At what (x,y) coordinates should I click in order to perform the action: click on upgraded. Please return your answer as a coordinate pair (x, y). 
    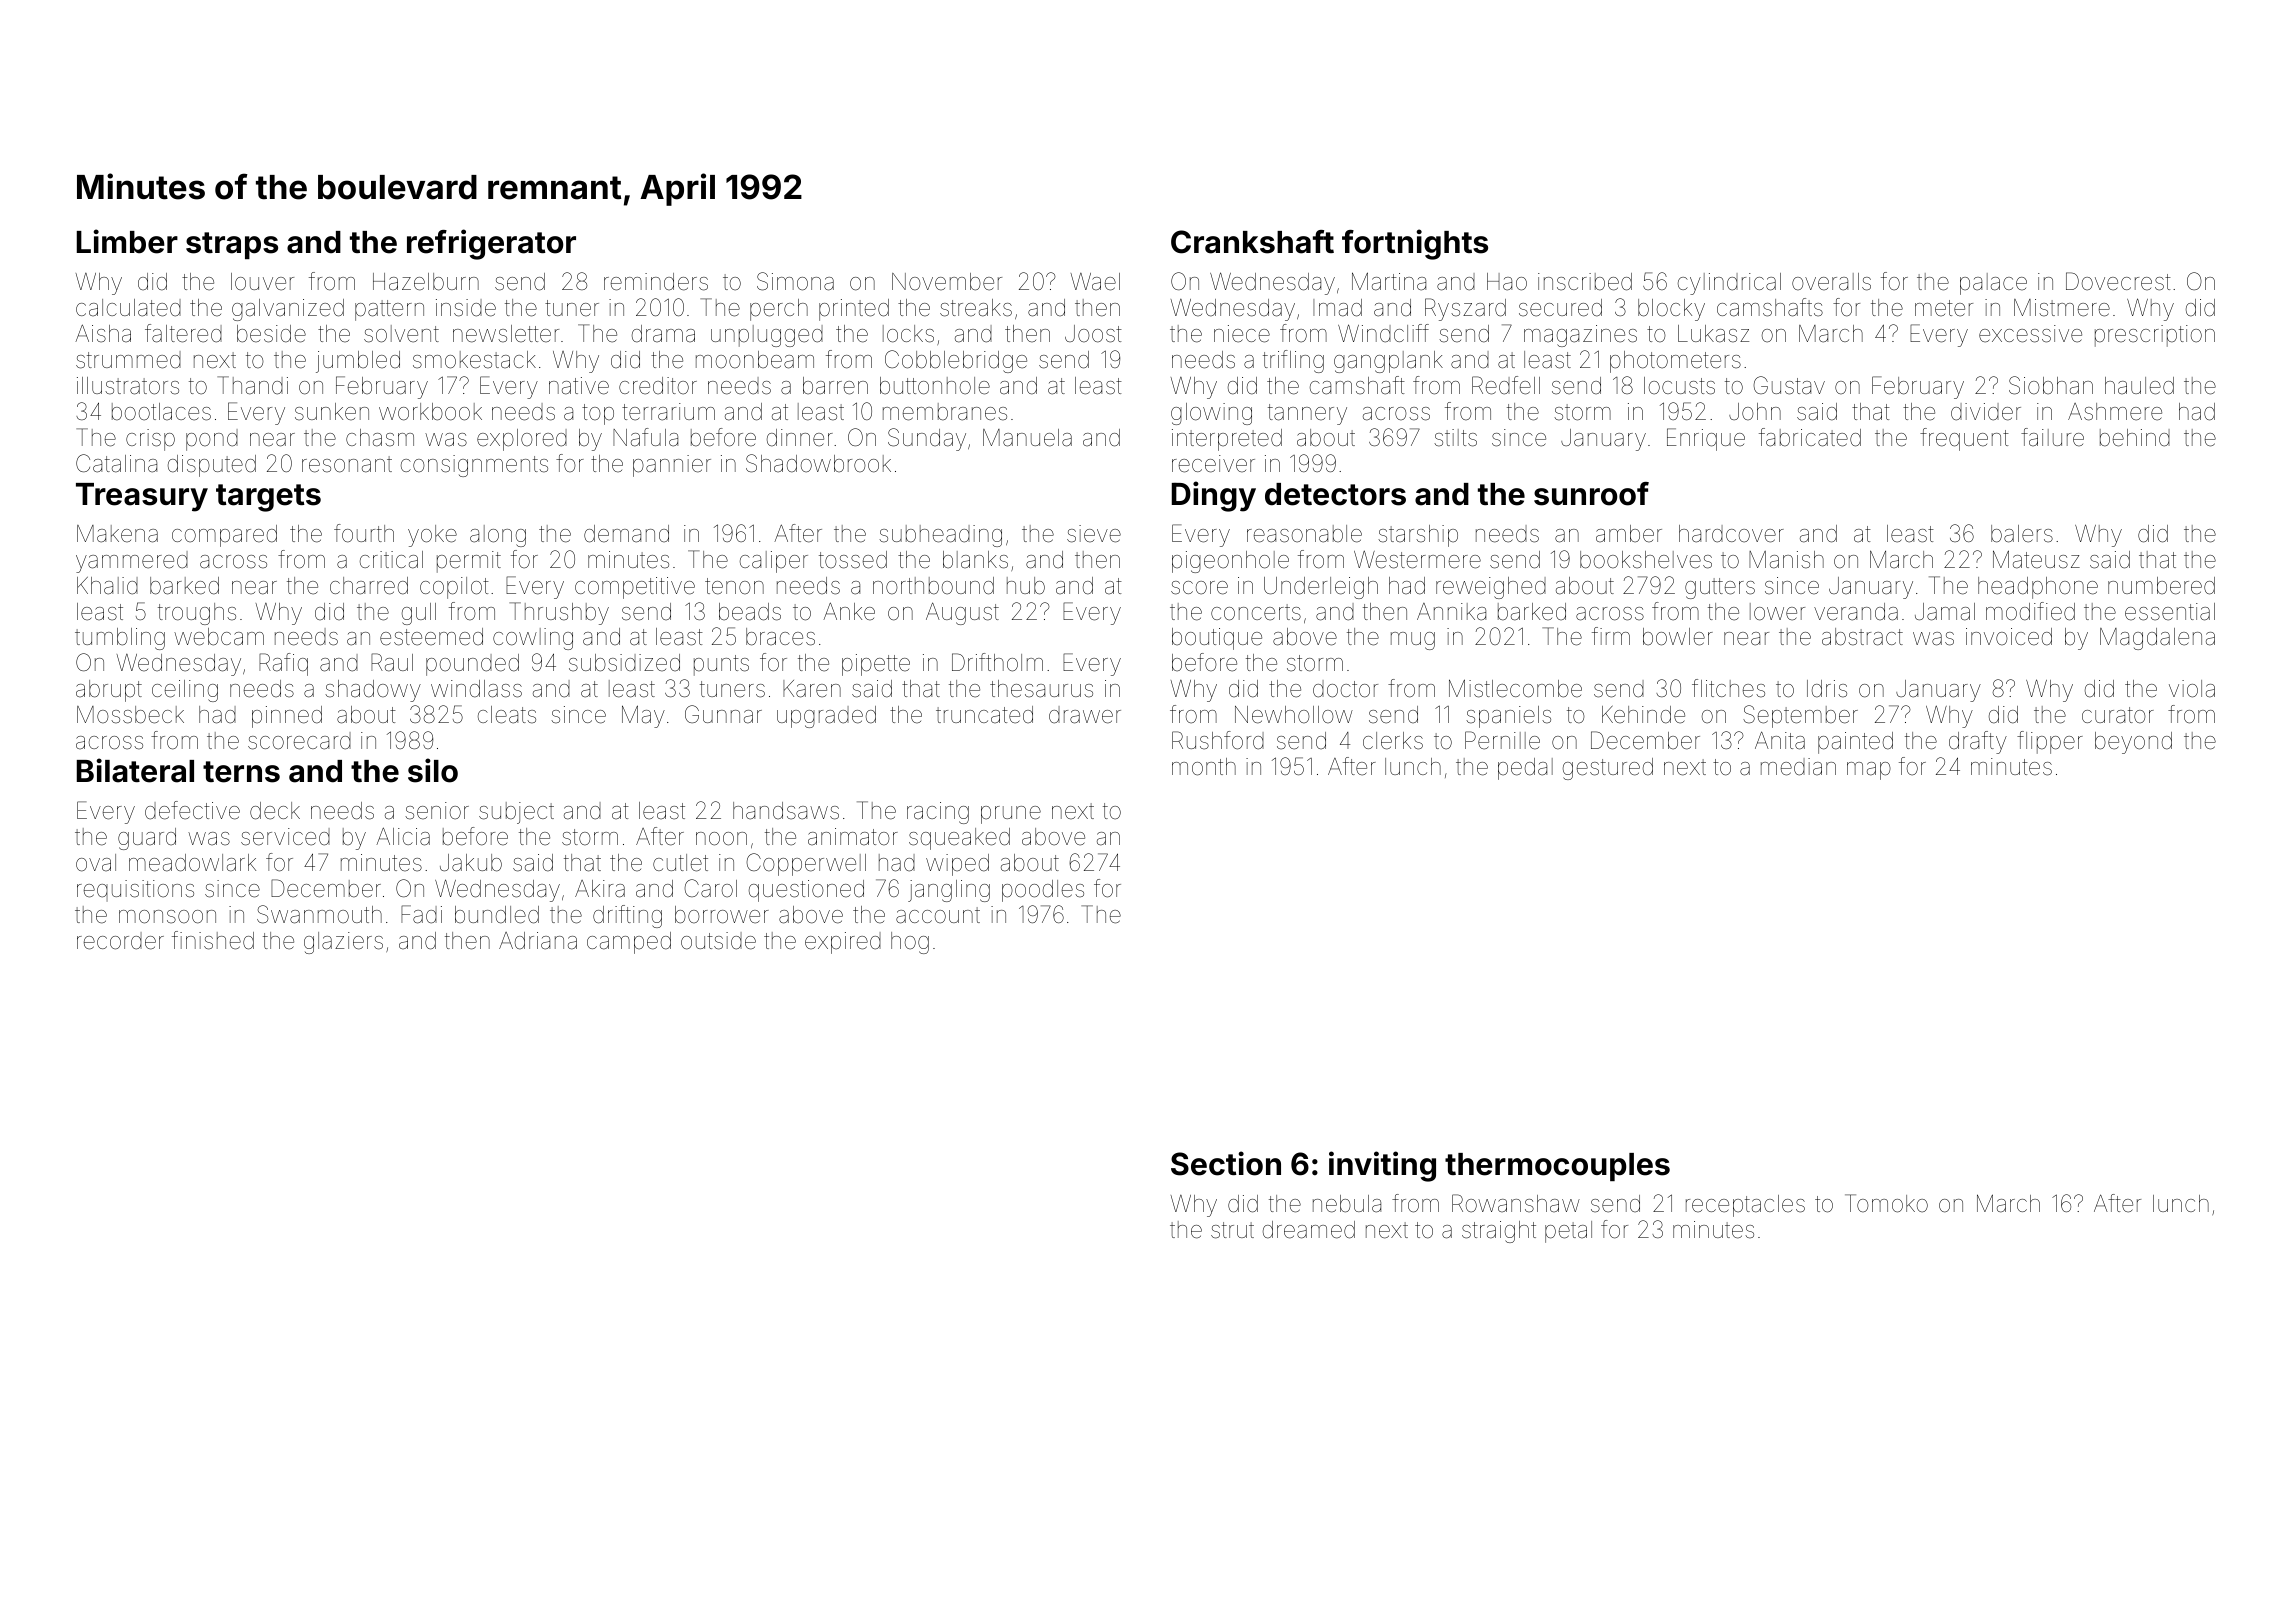
    Looking at the image, I should click on (826, 717).
